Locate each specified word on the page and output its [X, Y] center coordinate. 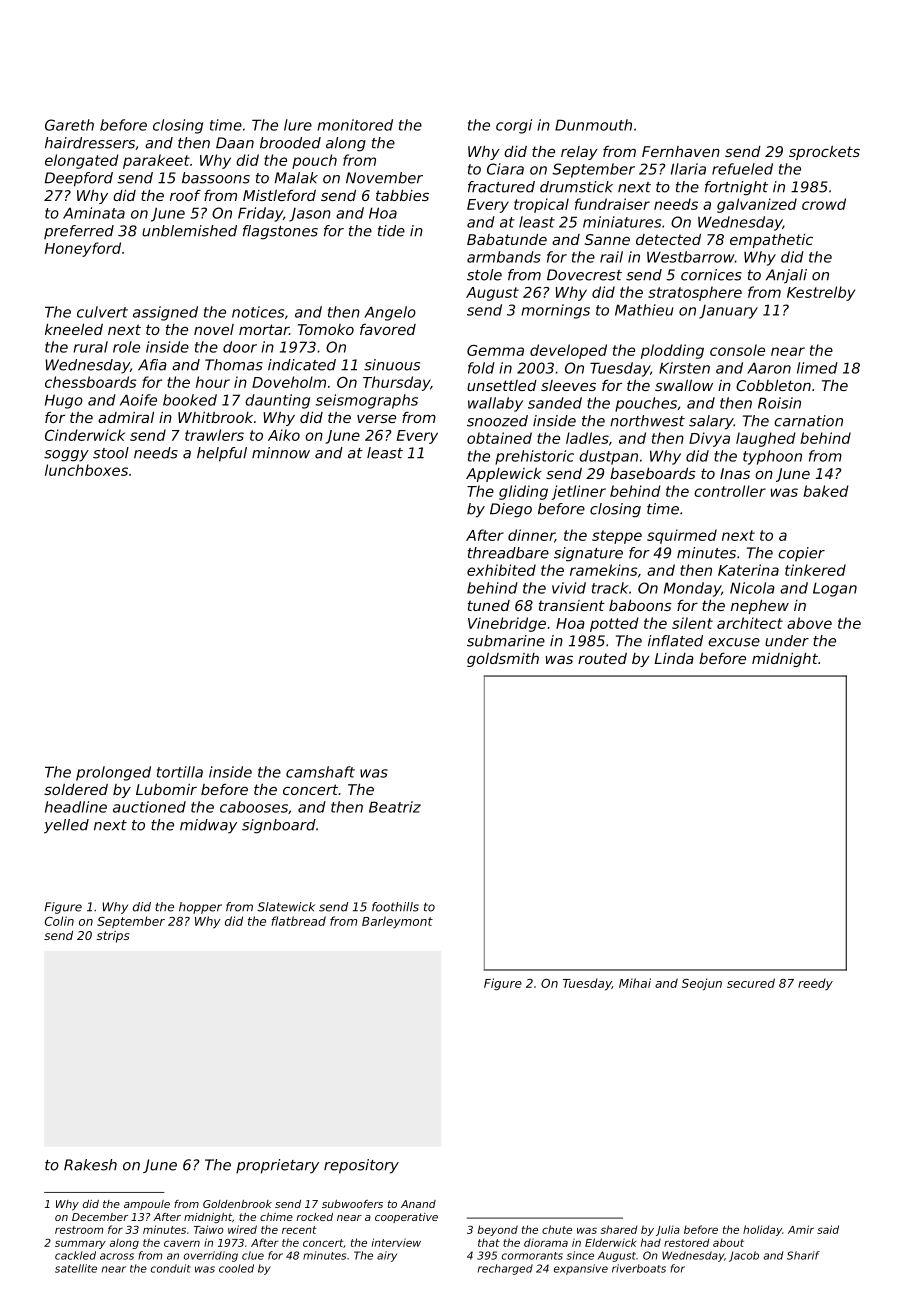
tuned [489, 605]
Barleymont [397, 922]
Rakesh [90, 1165]
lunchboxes [86, 470]
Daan [235, 143]
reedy [815, 984]
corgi [514, 126]
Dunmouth [593, 125]
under [787, 641]
